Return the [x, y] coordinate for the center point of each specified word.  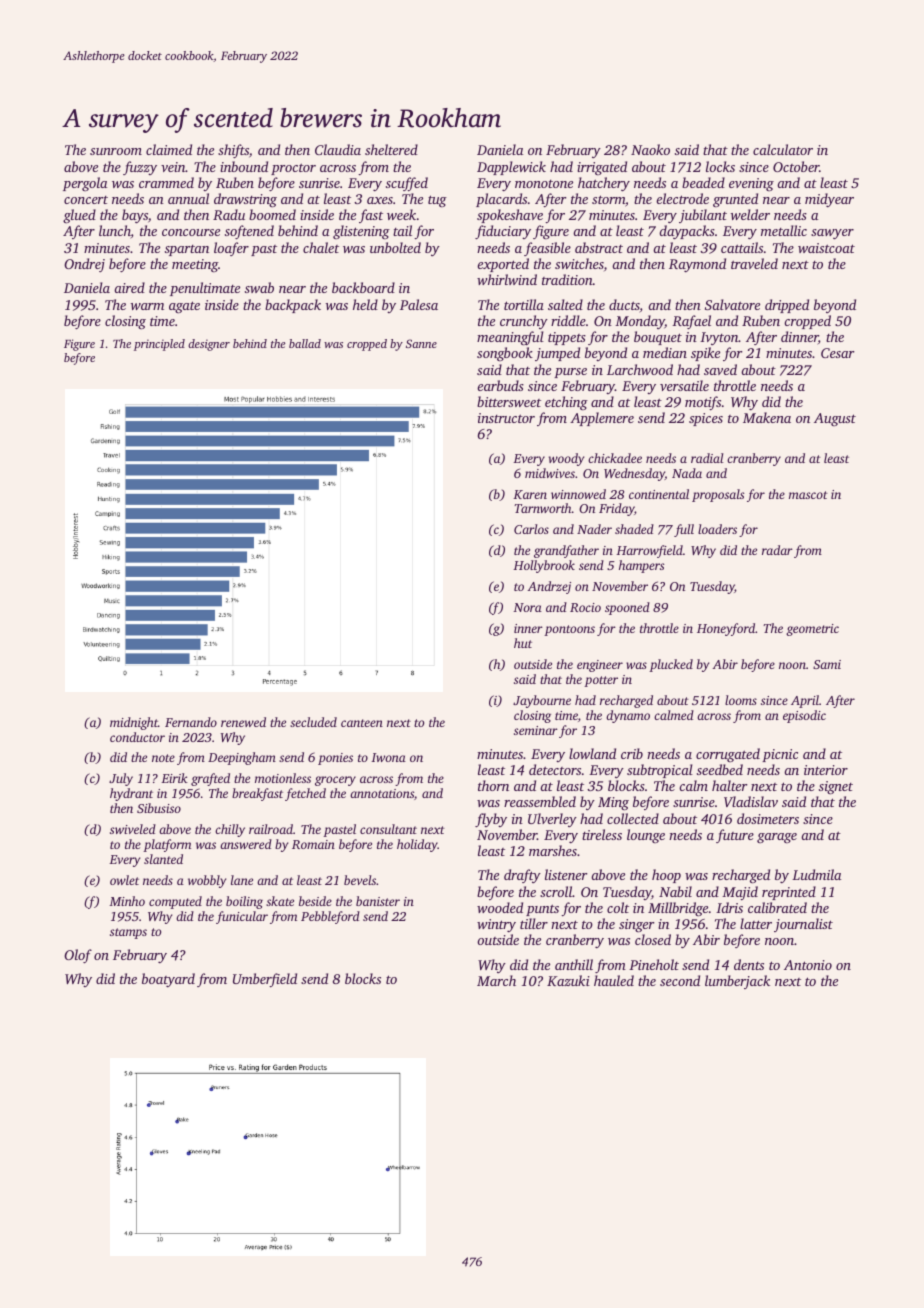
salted [565, 304]
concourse [191, 232]
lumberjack [737, 982]
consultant [388, 829]
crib [632, 753]
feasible [547, 249]
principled [159, 345]
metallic [784, 230]
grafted [210, 779]
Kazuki [568, 980]
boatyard [168, 980]
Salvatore [732, 304]
